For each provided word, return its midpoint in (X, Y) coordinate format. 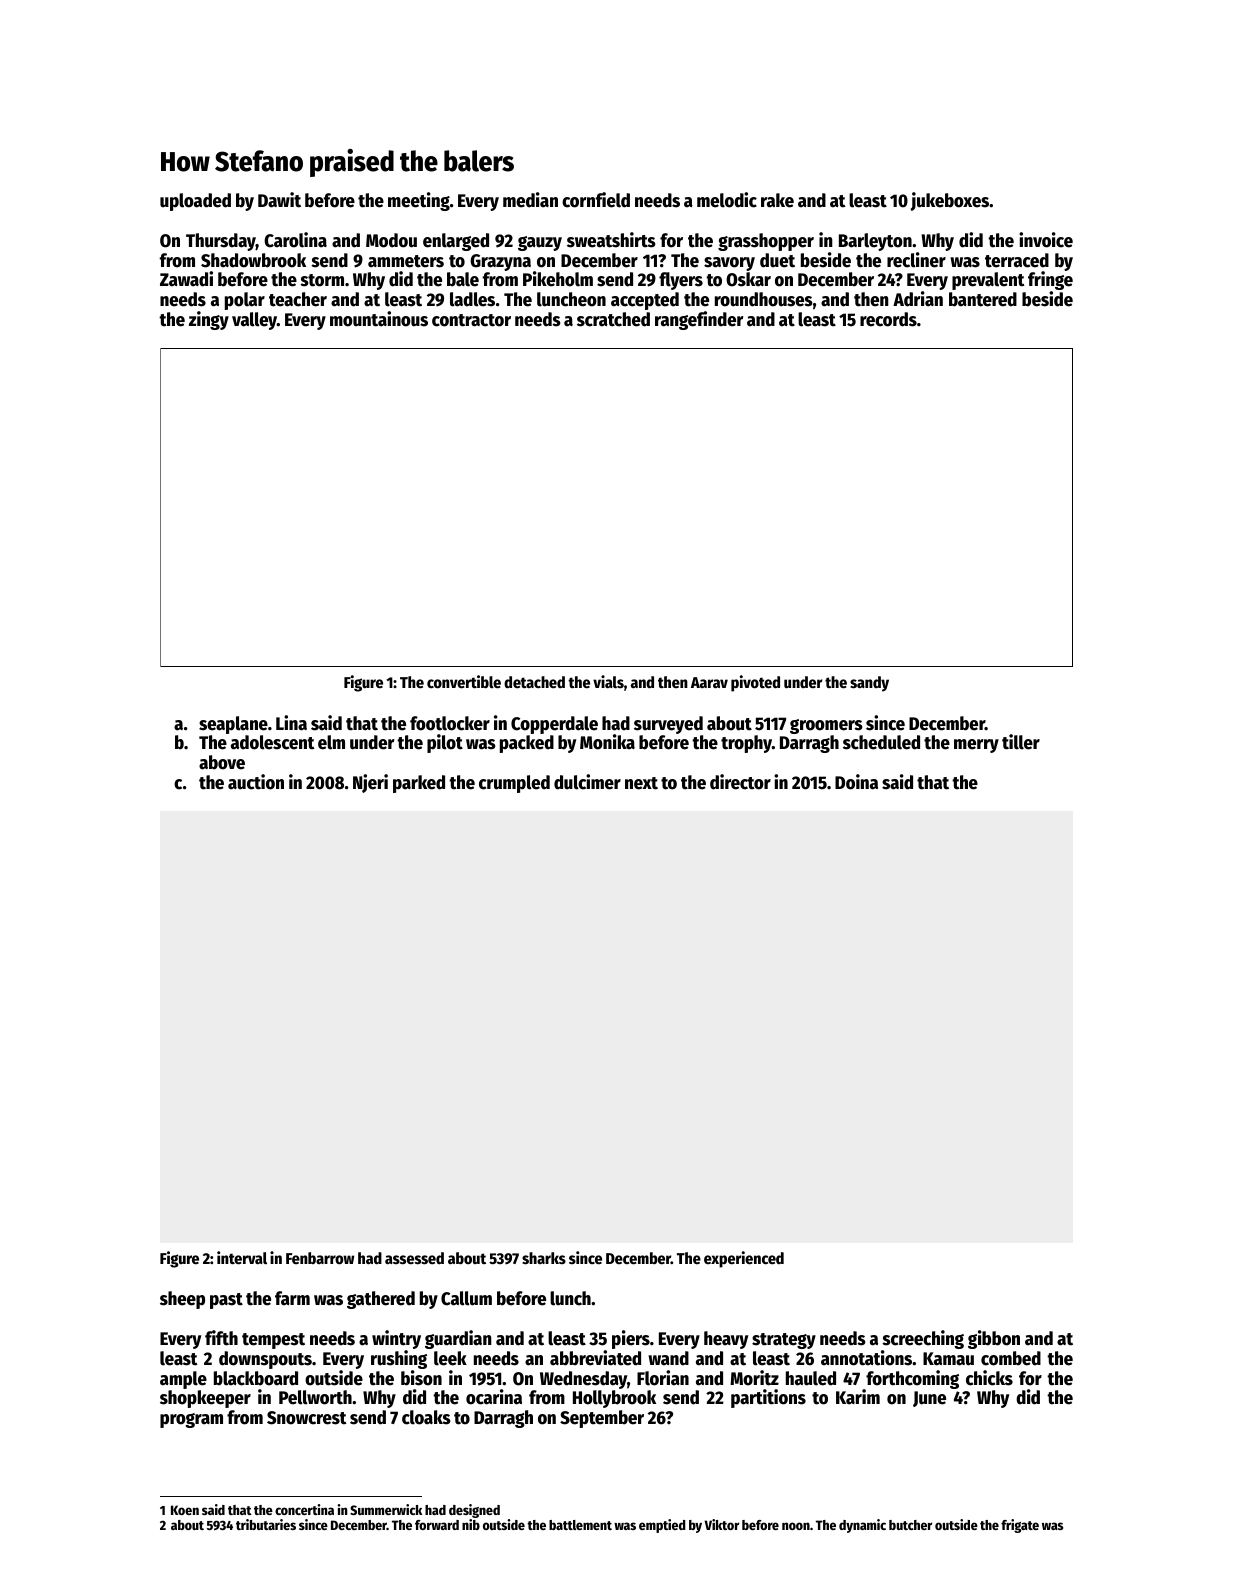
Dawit (279, 200)
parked (419, 784)
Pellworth (315, 1397)
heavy (726, 1340)
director (740, 782)
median (530, 200)
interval (242, 1258)
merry (976, 746)
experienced (744, 1259)
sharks (544, 1258)
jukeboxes (950, 201)
